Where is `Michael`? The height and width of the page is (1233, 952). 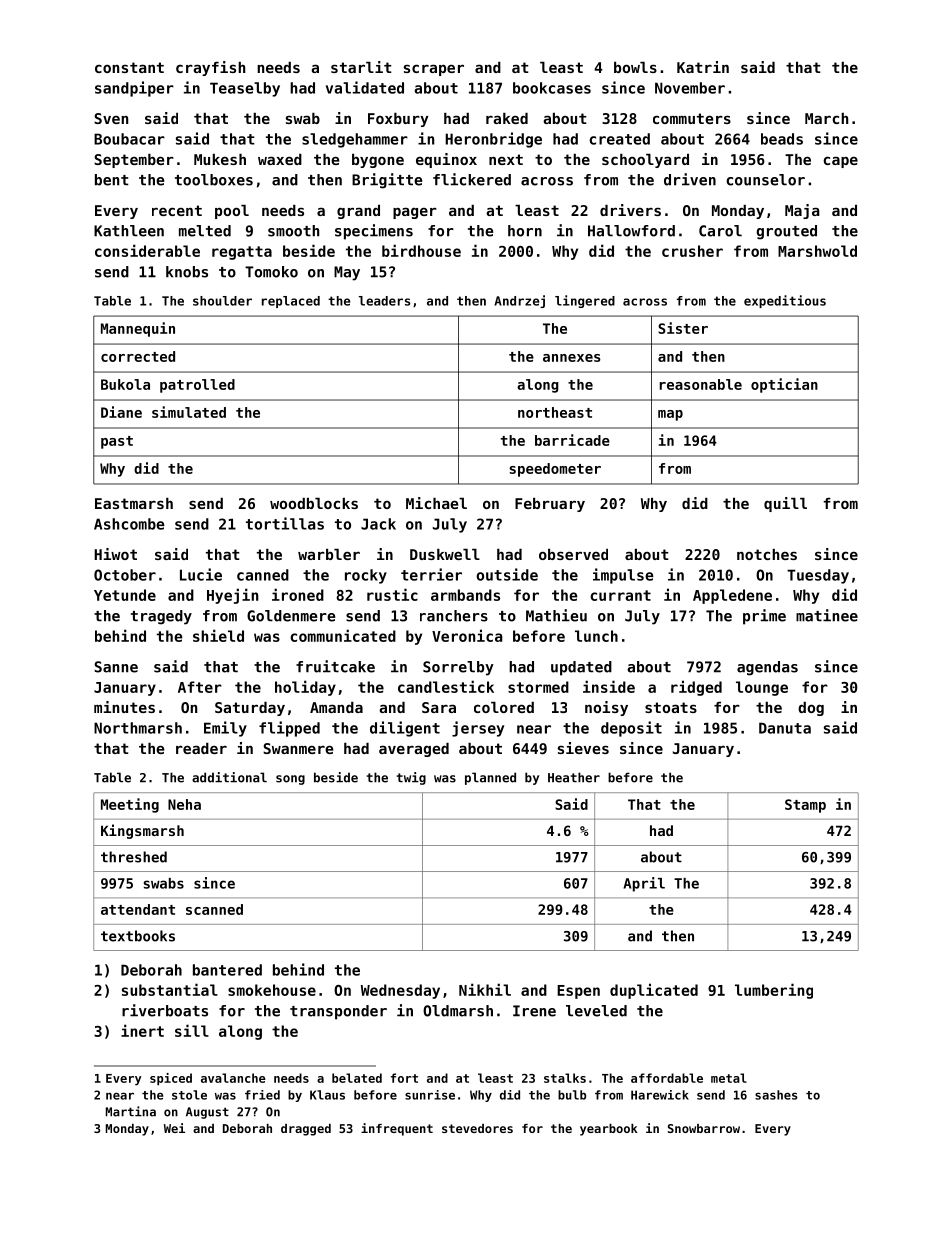 Michael is located at coordinates (436, 503).
